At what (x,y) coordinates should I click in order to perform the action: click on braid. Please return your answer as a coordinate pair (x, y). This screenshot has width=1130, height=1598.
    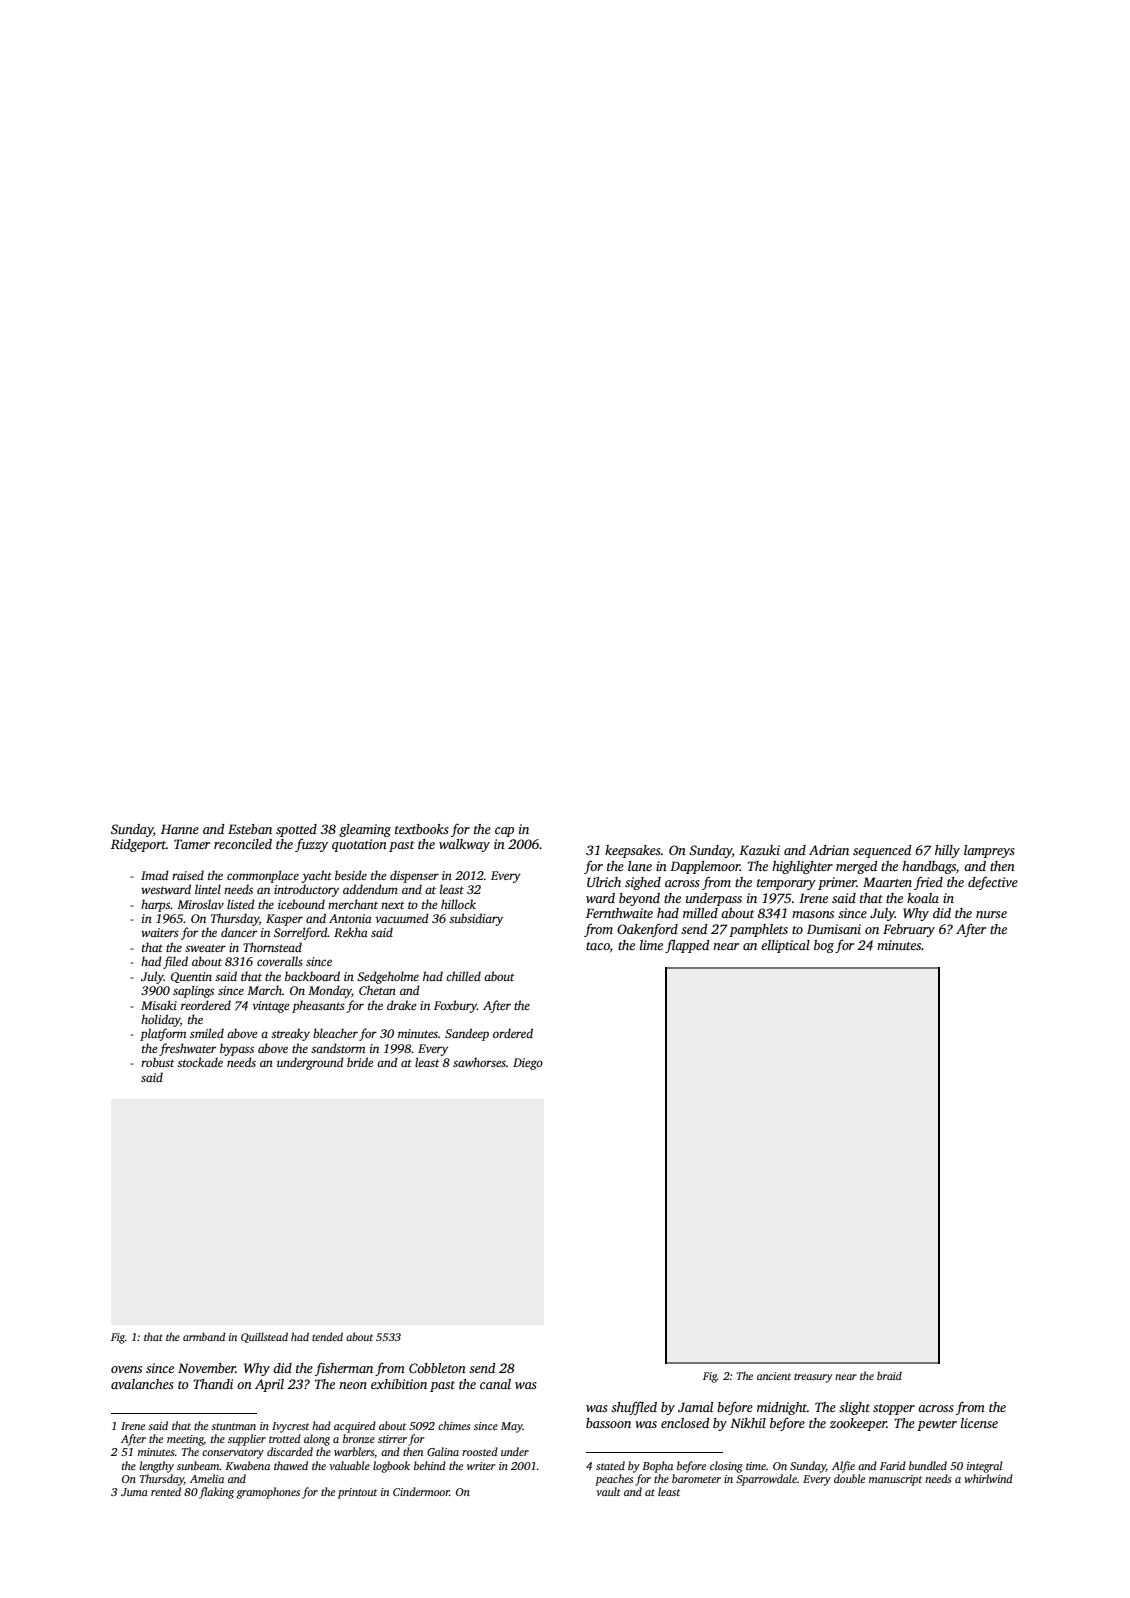
    Looking at the image, I should click on (889, 1375).
